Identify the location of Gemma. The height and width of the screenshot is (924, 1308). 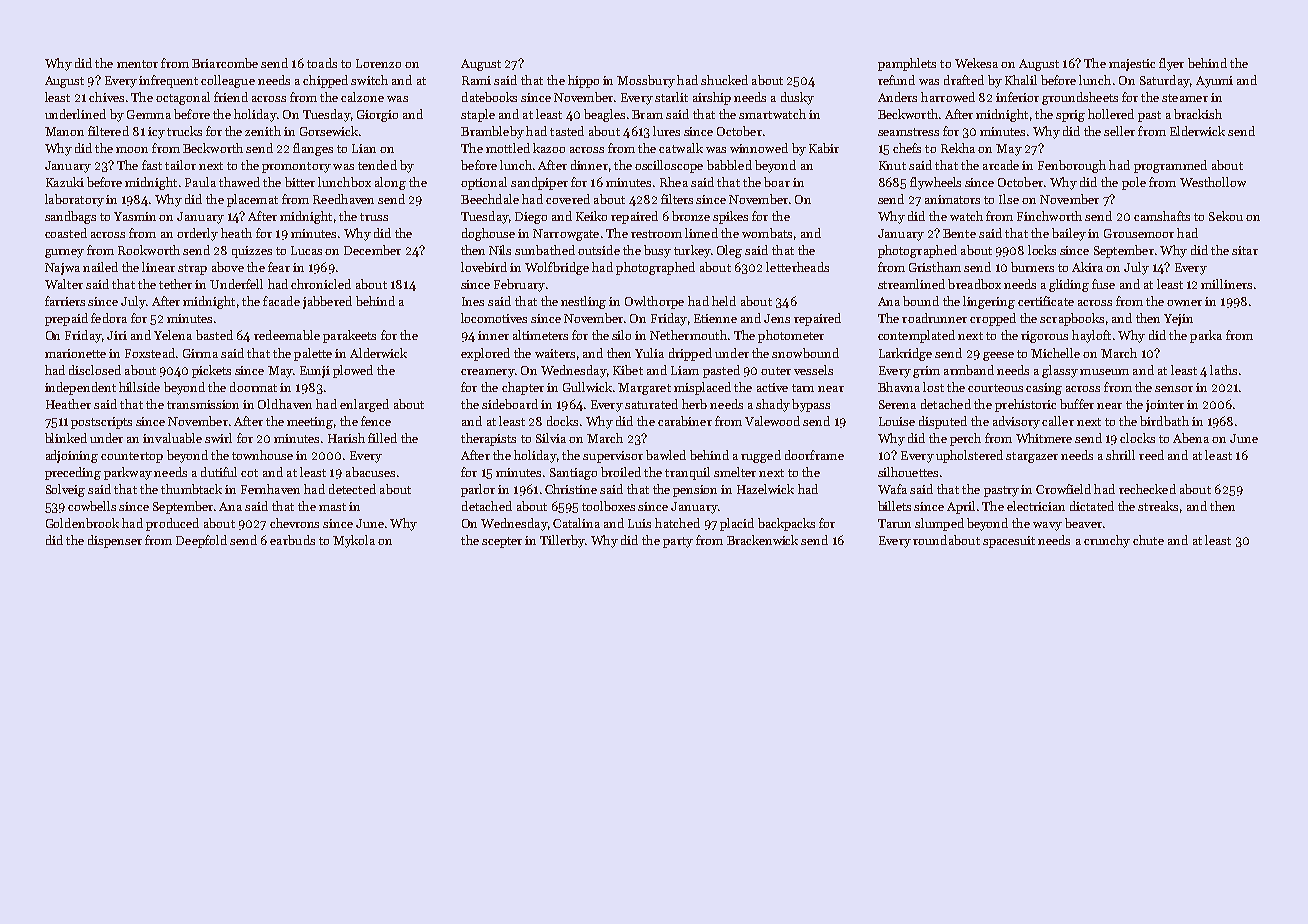
(149, 114).
